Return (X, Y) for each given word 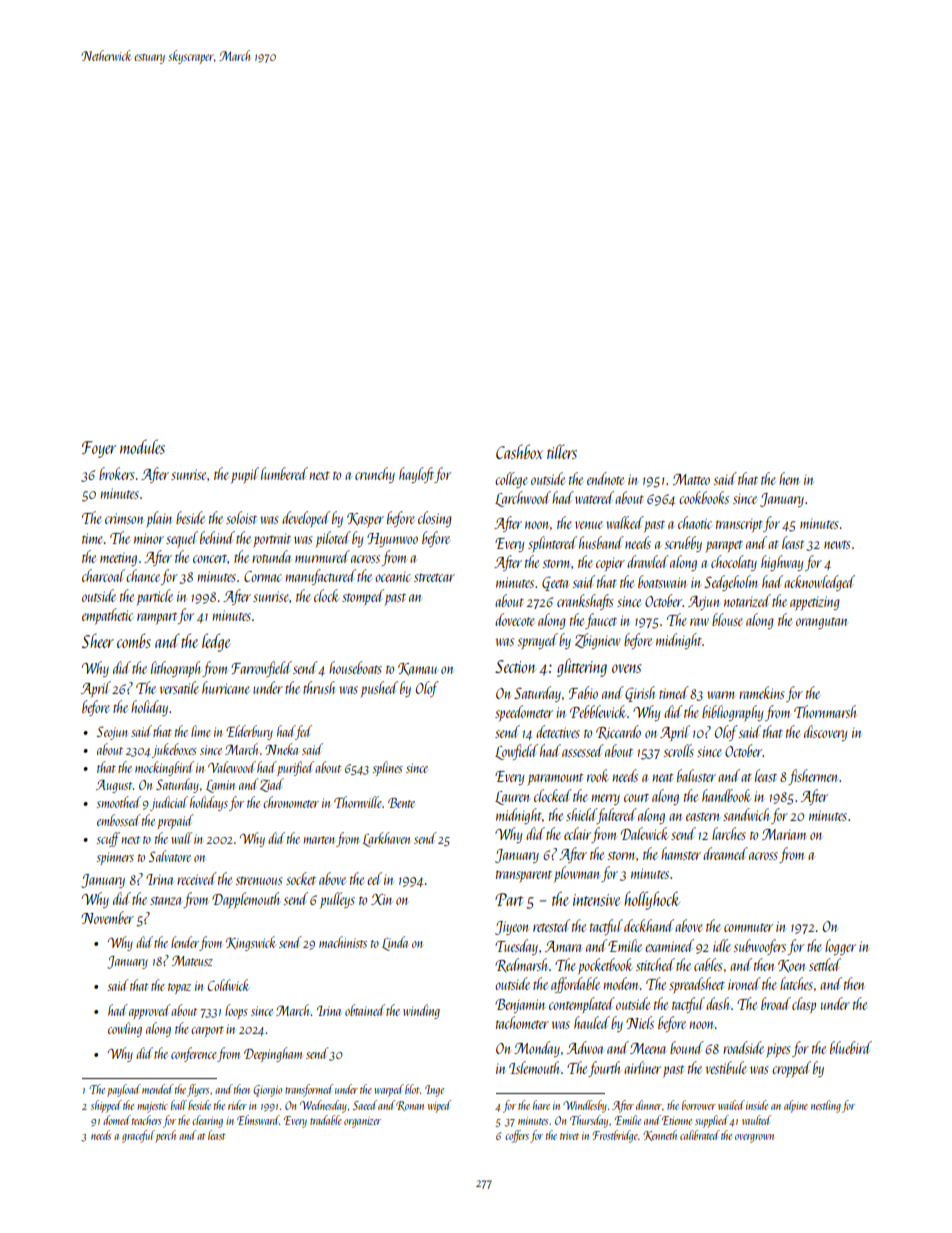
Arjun (703, 603)
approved (150, 1011)
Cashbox (519, 451)
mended (157, 1089)
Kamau (417, 669)
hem (789, 478)
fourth (604, 1069)
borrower (699, 1105)
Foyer (99, 449)
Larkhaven (386, 839)
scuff (108, 839)
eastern (702, 816)
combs (134, 640)
